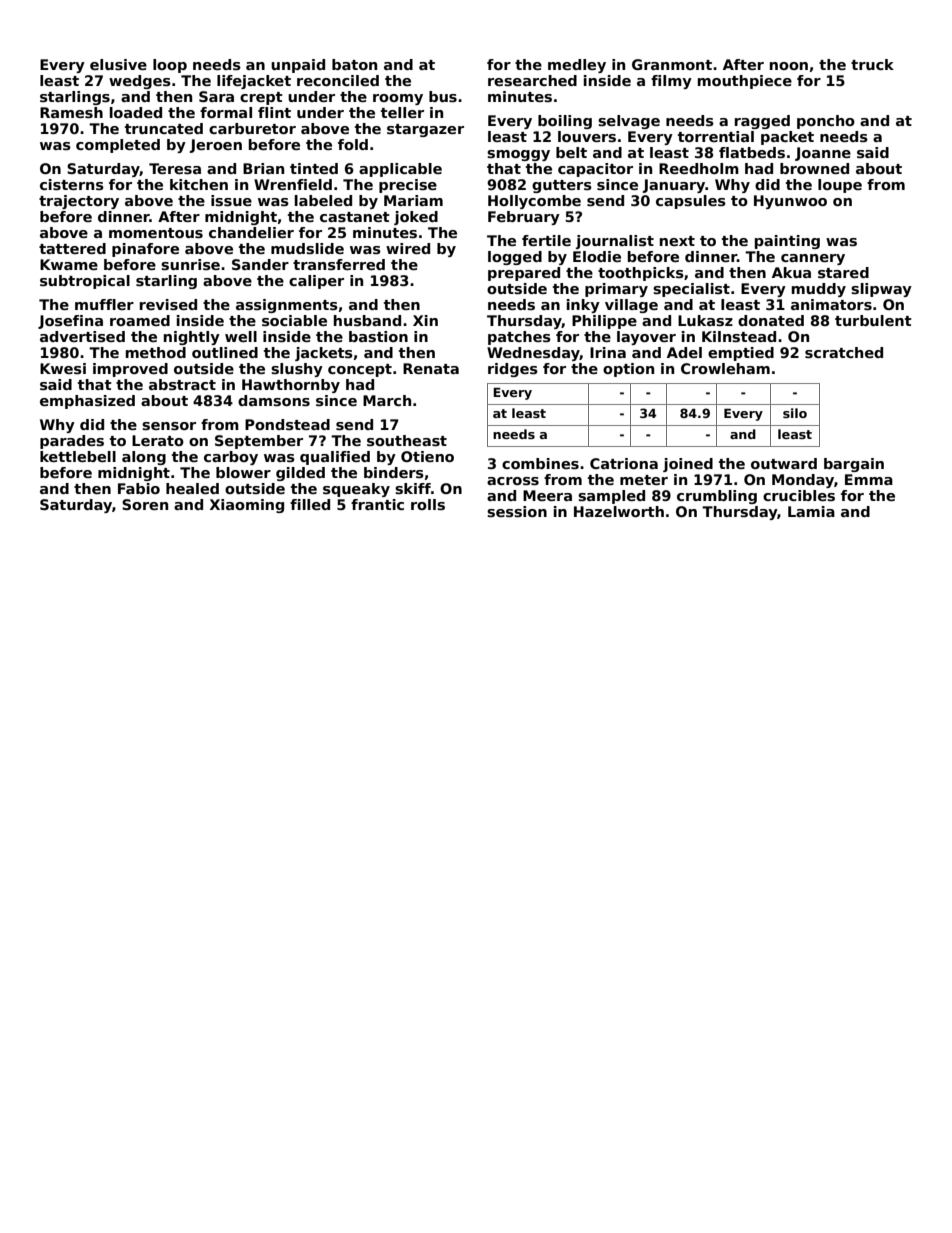 Image resolution: width=952 pixels, height=1233 pixels. Describe the element at coordinates (254, 82) in the image. I see `lifejacket` at that location.
